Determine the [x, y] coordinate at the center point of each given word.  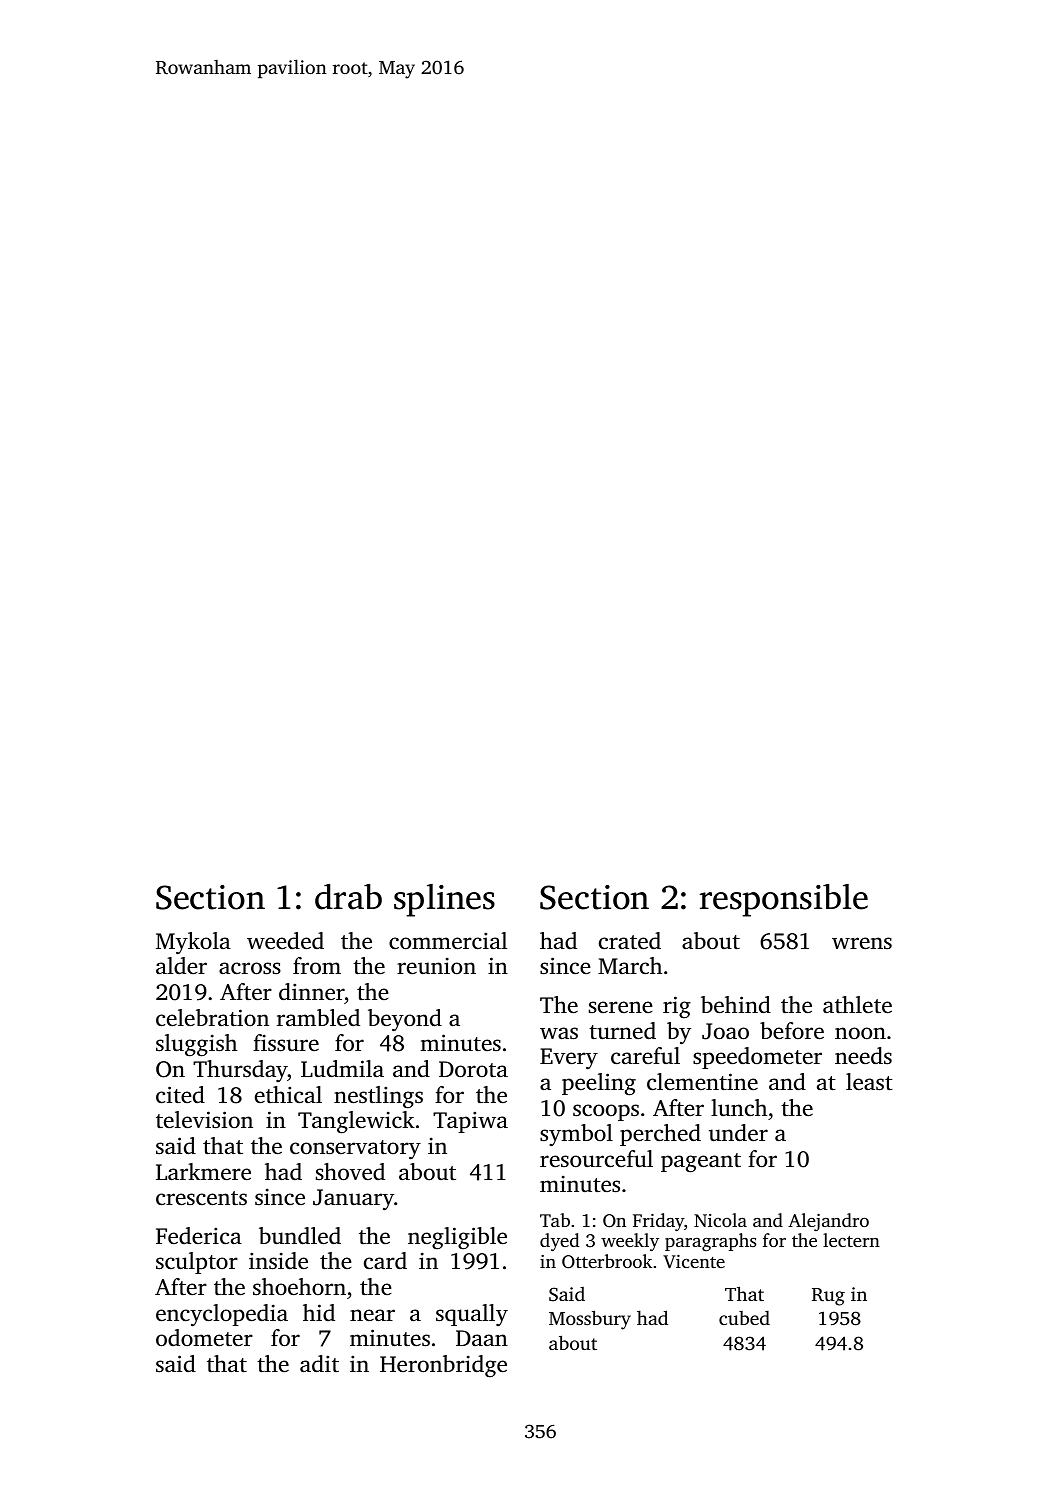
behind [736, 1005]
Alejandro [828, 1222]
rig [677, 1007]
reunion [436, 965]
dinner [312, 992]
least [869, 1082]
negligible [457, 1238]
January [353, 1200]
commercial [448, 941]
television [204, 1120]
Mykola [193, 943]
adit [319, 1364]
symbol [576, 1135]
